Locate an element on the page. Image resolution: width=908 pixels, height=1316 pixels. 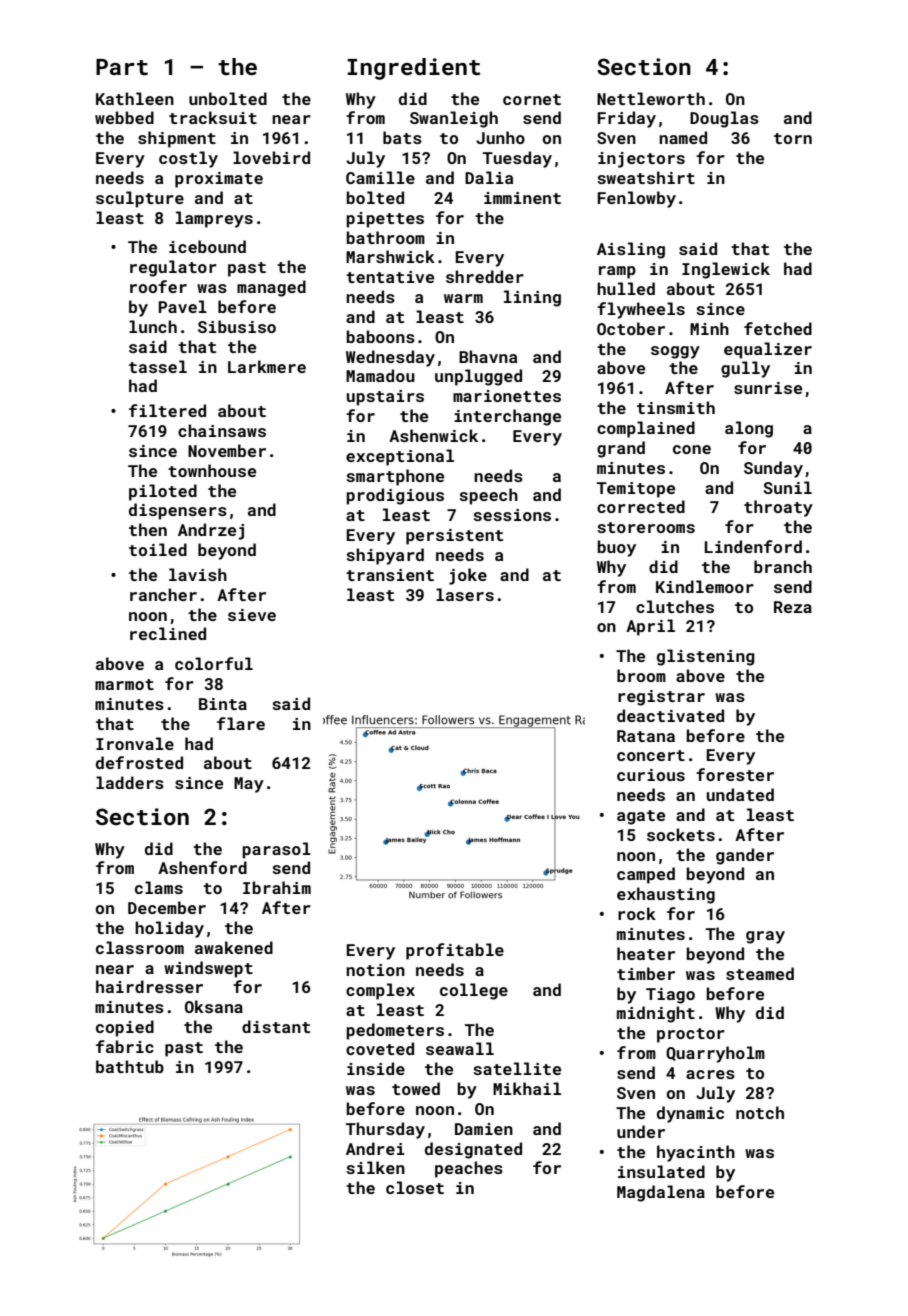
marmot is located at coordinates (124, 684).
